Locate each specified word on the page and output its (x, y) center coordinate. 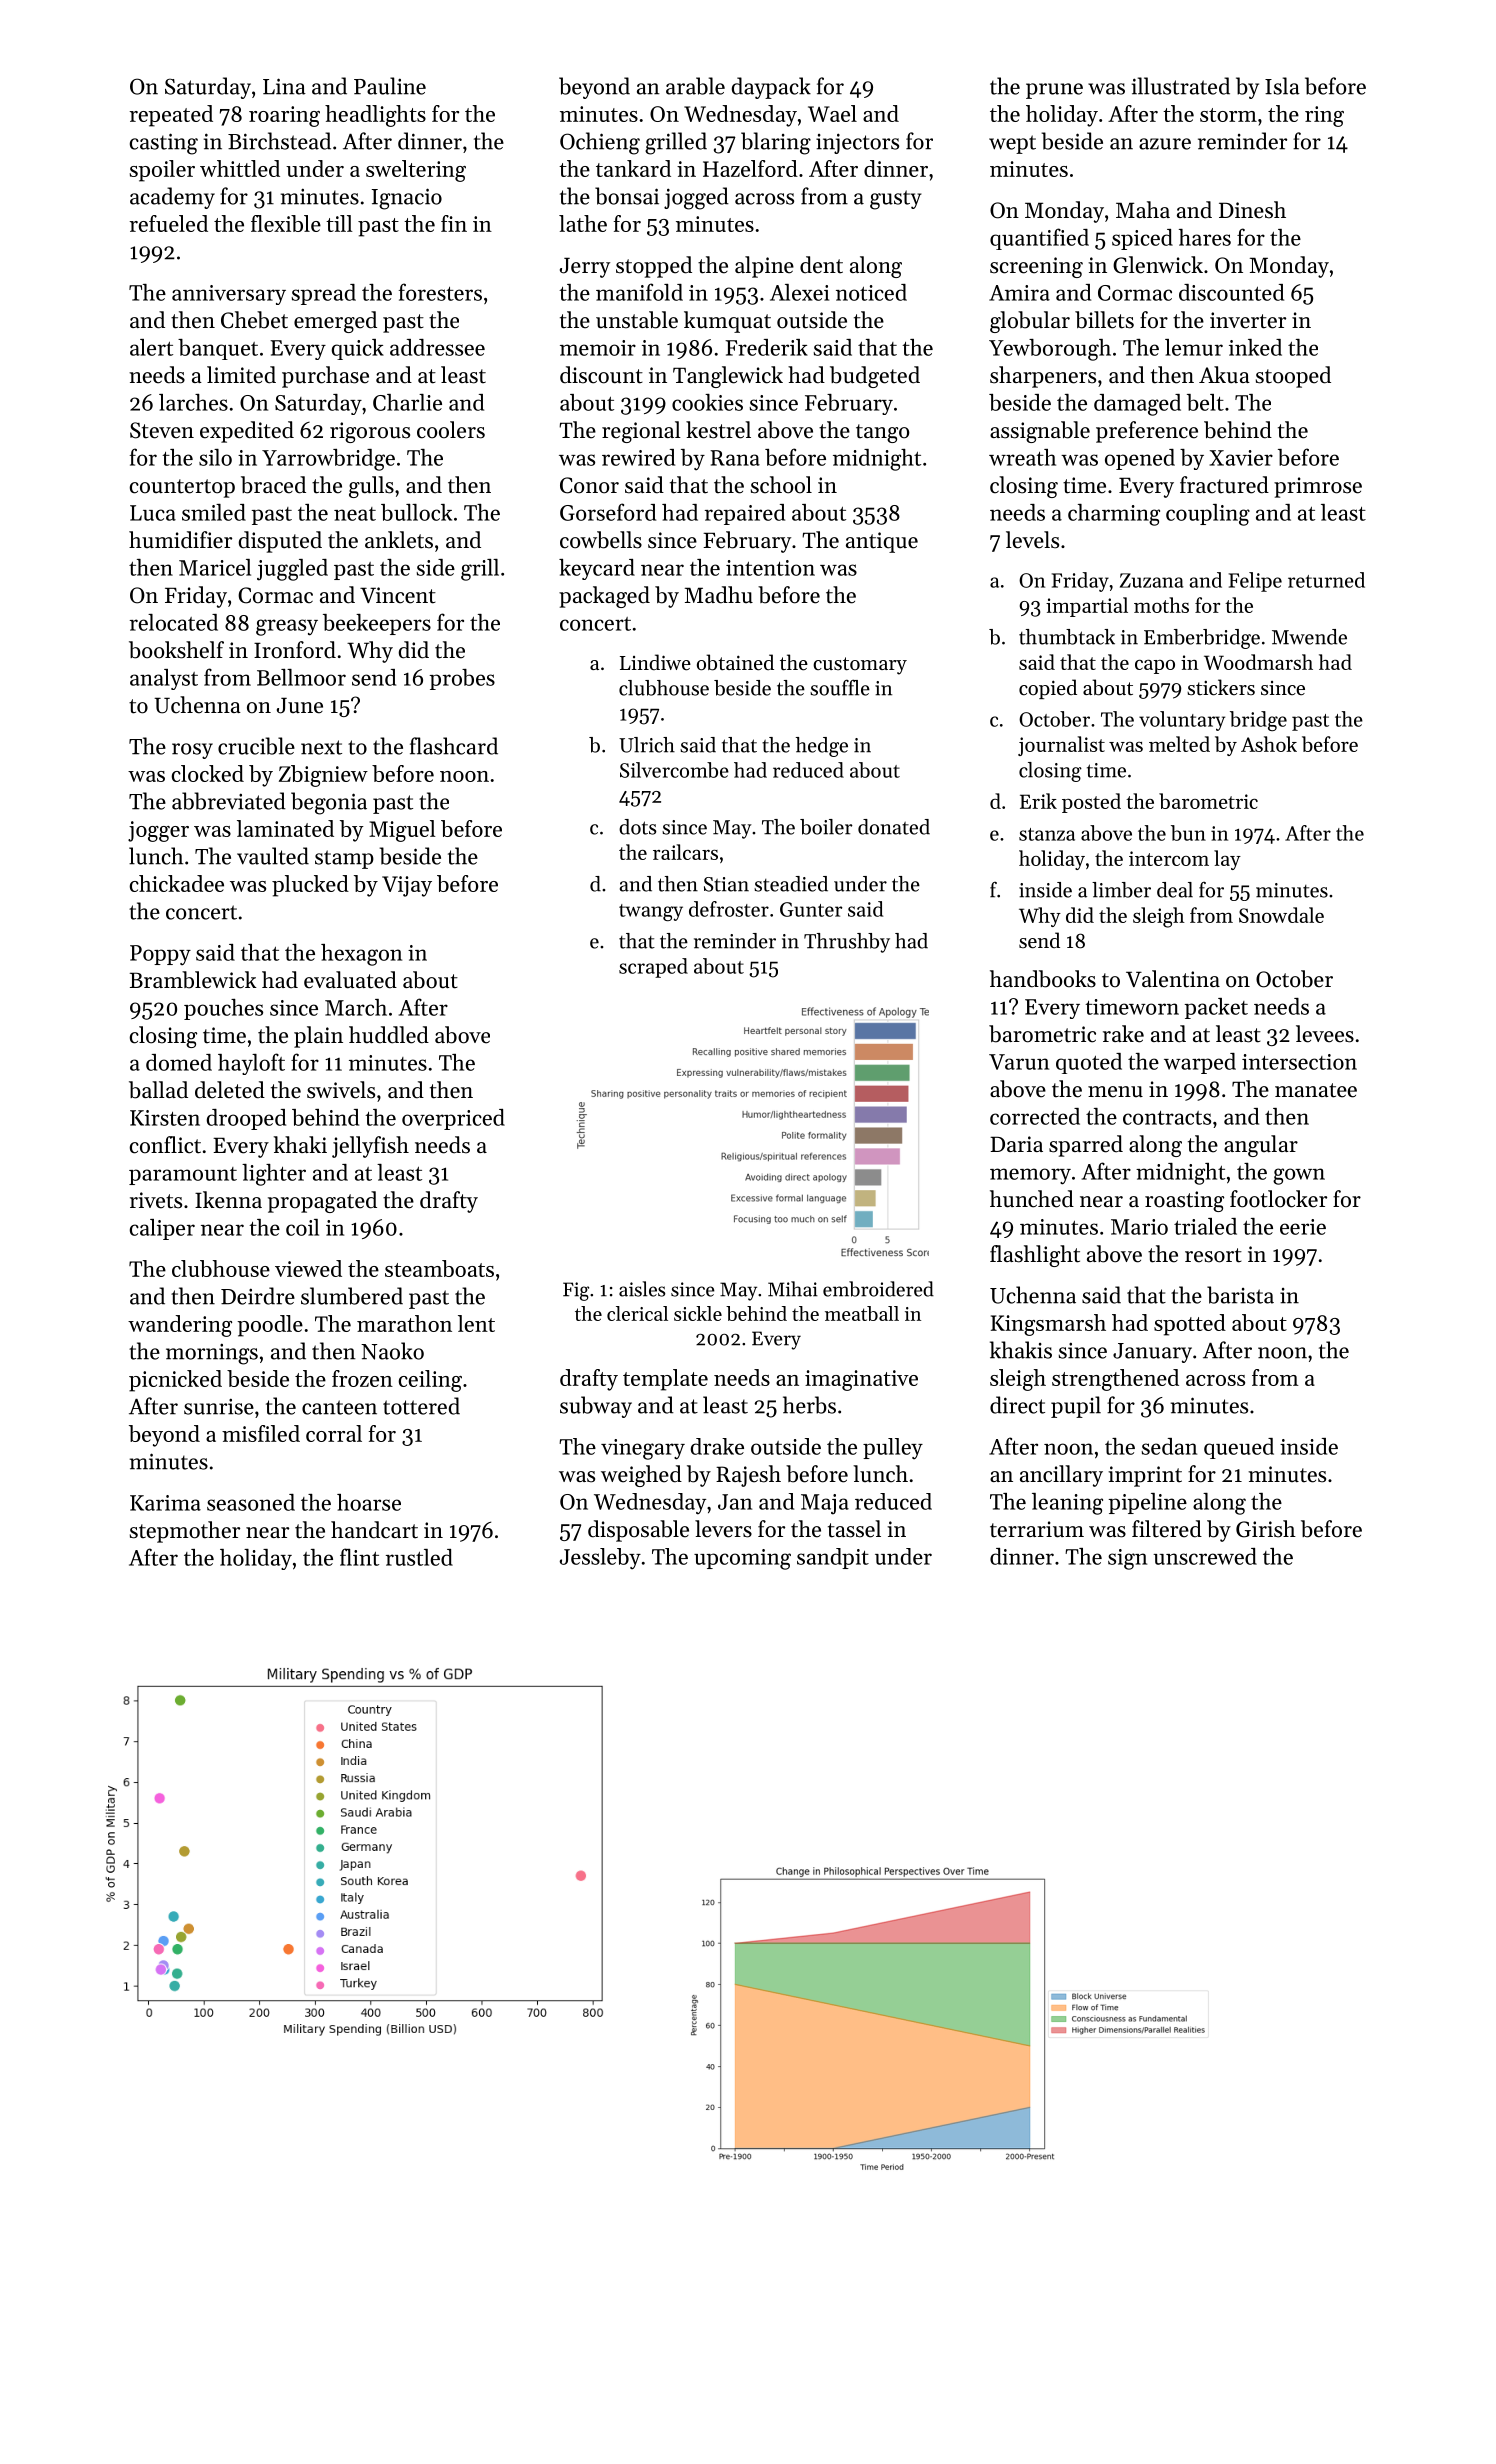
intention (770, 568)
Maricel (215, 567)
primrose (1318, 487)
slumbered (352, 1296)
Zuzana (1152, 580)
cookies (707, 402)
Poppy (160, 955)
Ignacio (407, 199)
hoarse (369, 1502)
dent (821, 265)
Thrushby (847, 943)
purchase (325, 377)
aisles (642, 1289)
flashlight (1035, 1256)
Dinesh (1252, 210)
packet (1216, 1008)
